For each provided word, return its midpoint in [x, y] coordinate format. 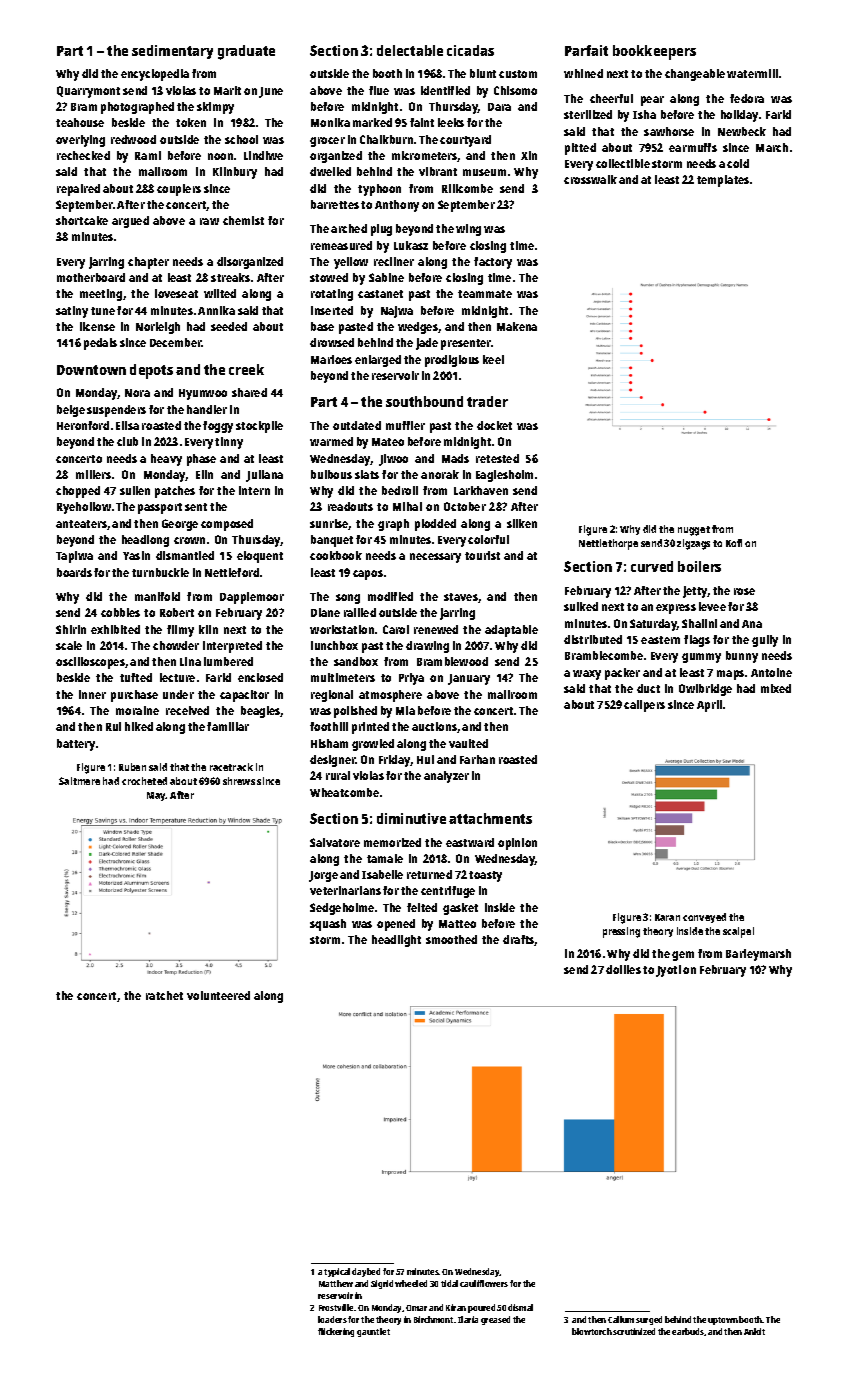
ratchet [164, 995]
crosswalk [590, 179]
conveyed [704, 918]
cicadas [470, 50]
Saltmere [79, 781]
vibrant [438, 171]
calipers [644, 706]
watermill [752, 73]
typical [337, 1272]
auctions [434, 726]
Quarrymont [88, 92]
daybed [366, 1272]
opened [396, 925]
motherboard [91, 277]
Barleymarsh [758, 955]
